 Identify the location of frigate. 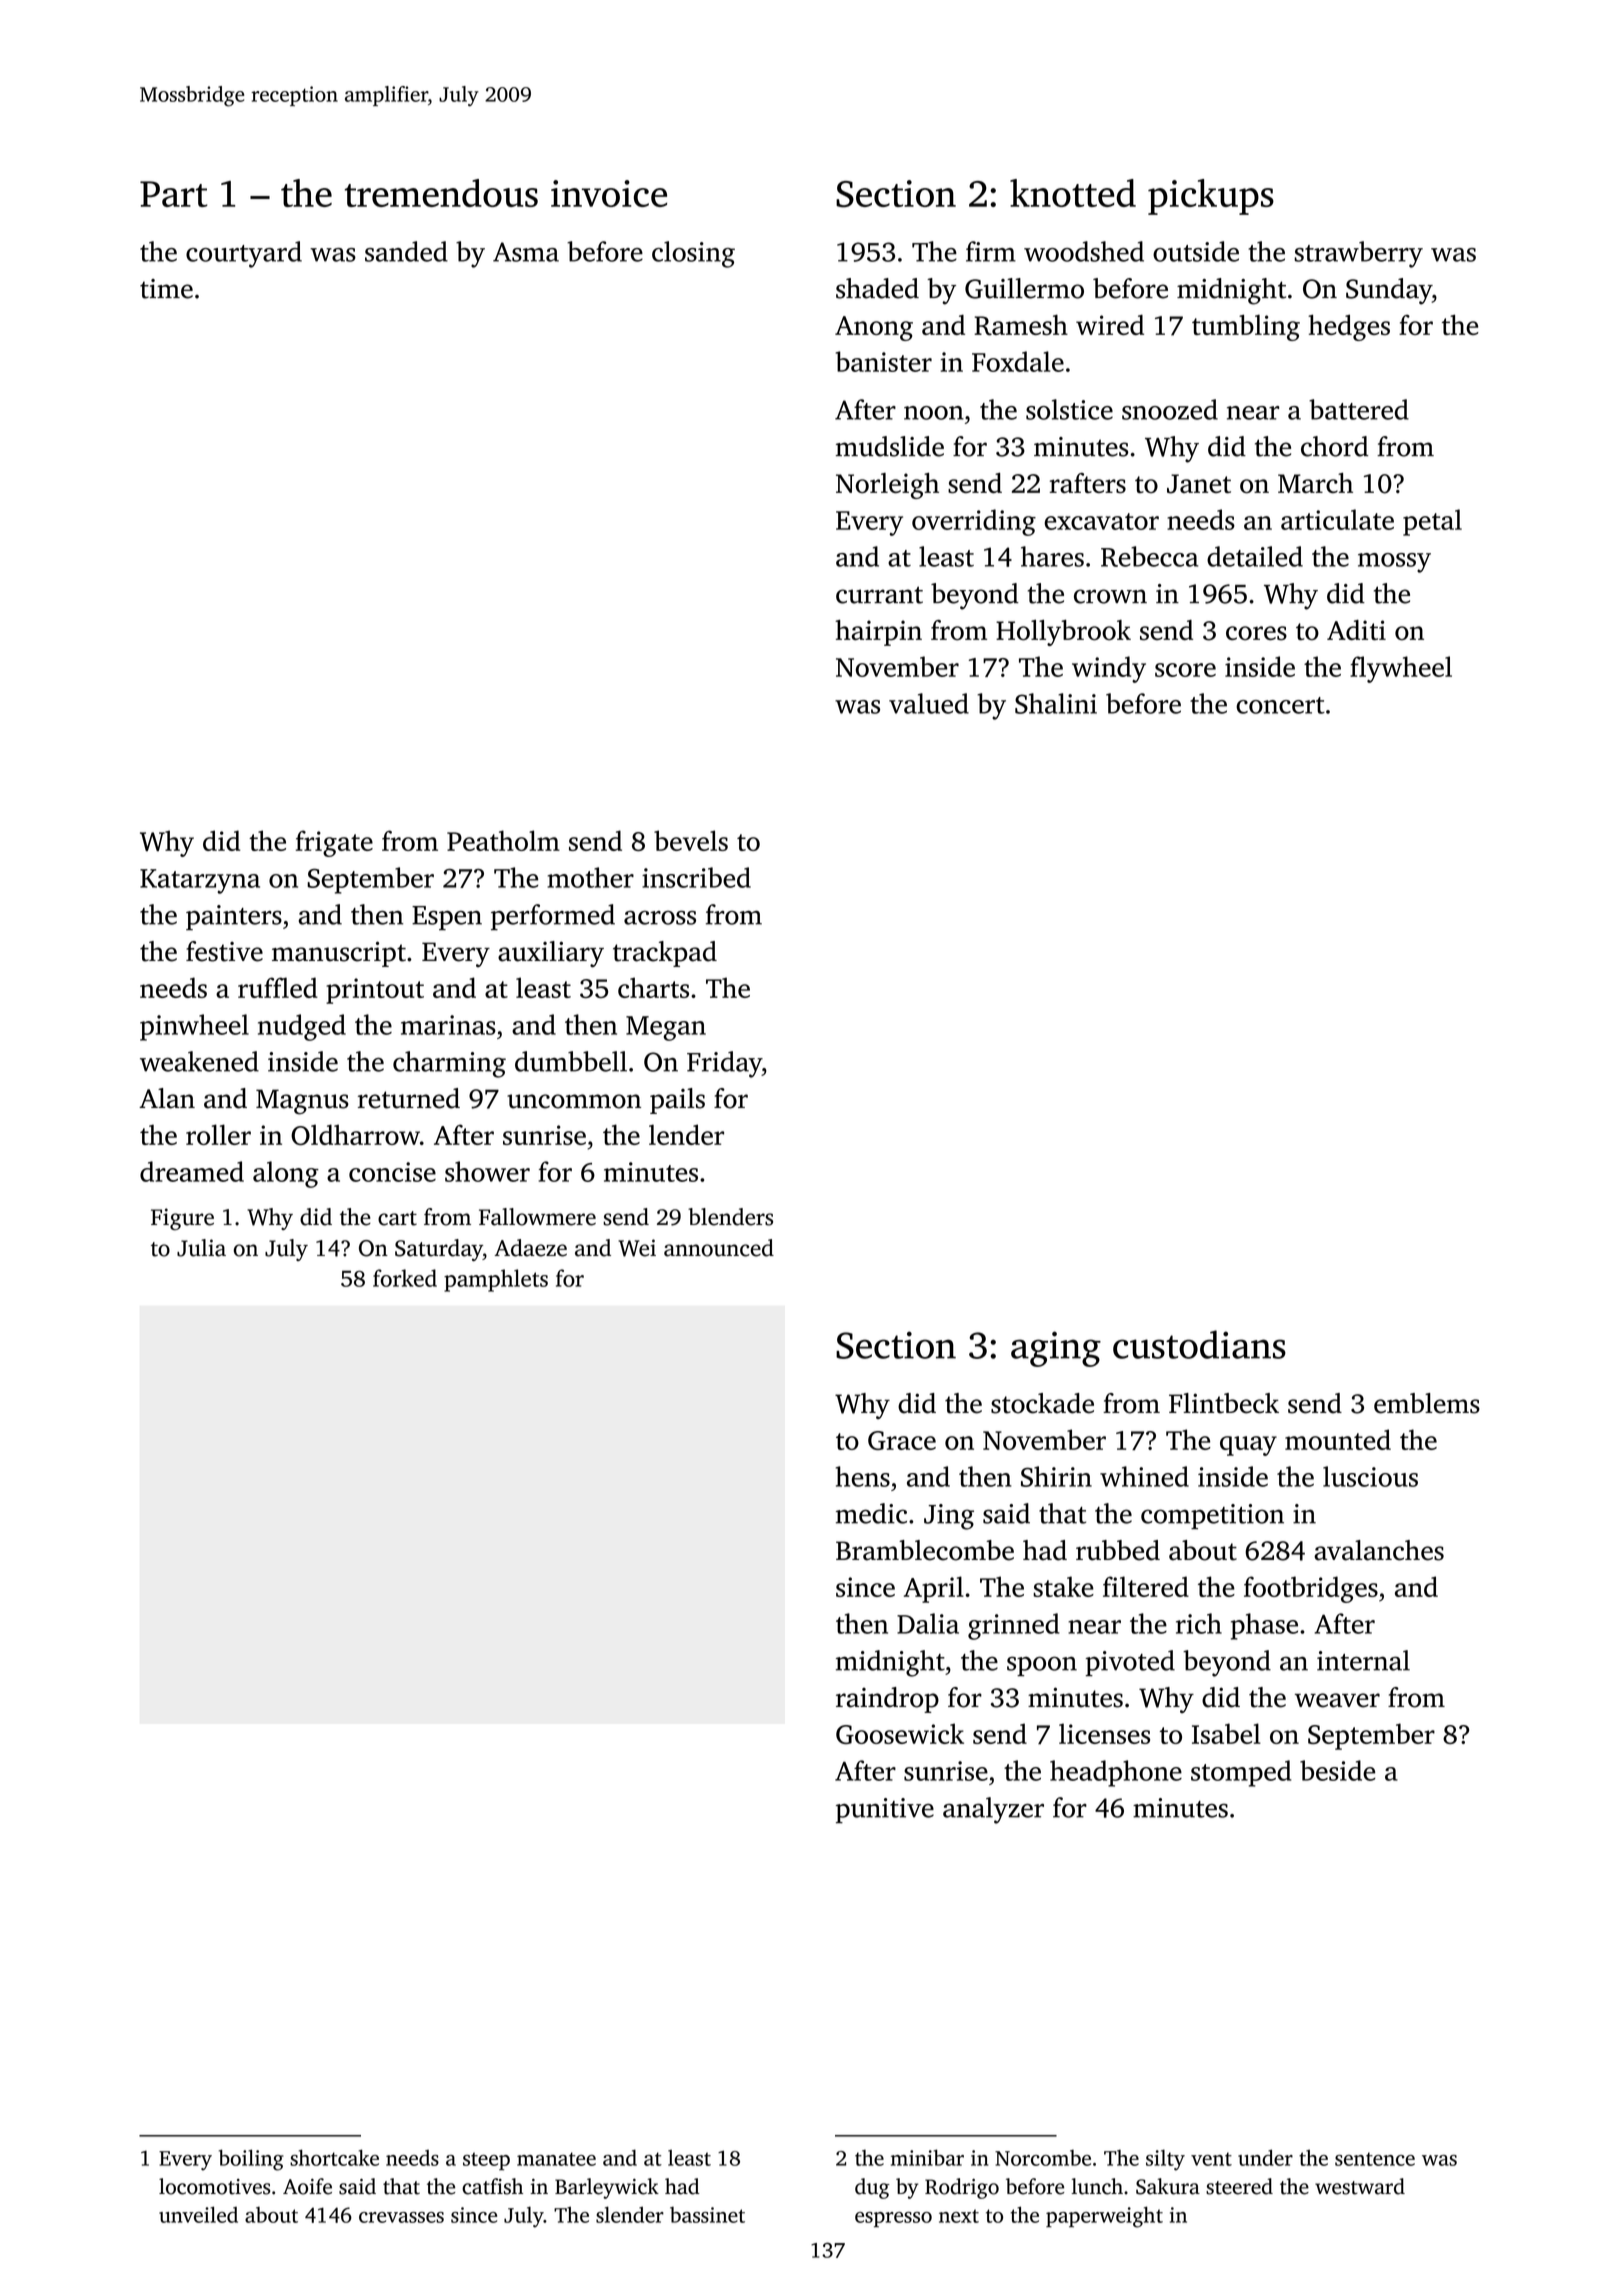
(334, 843).
